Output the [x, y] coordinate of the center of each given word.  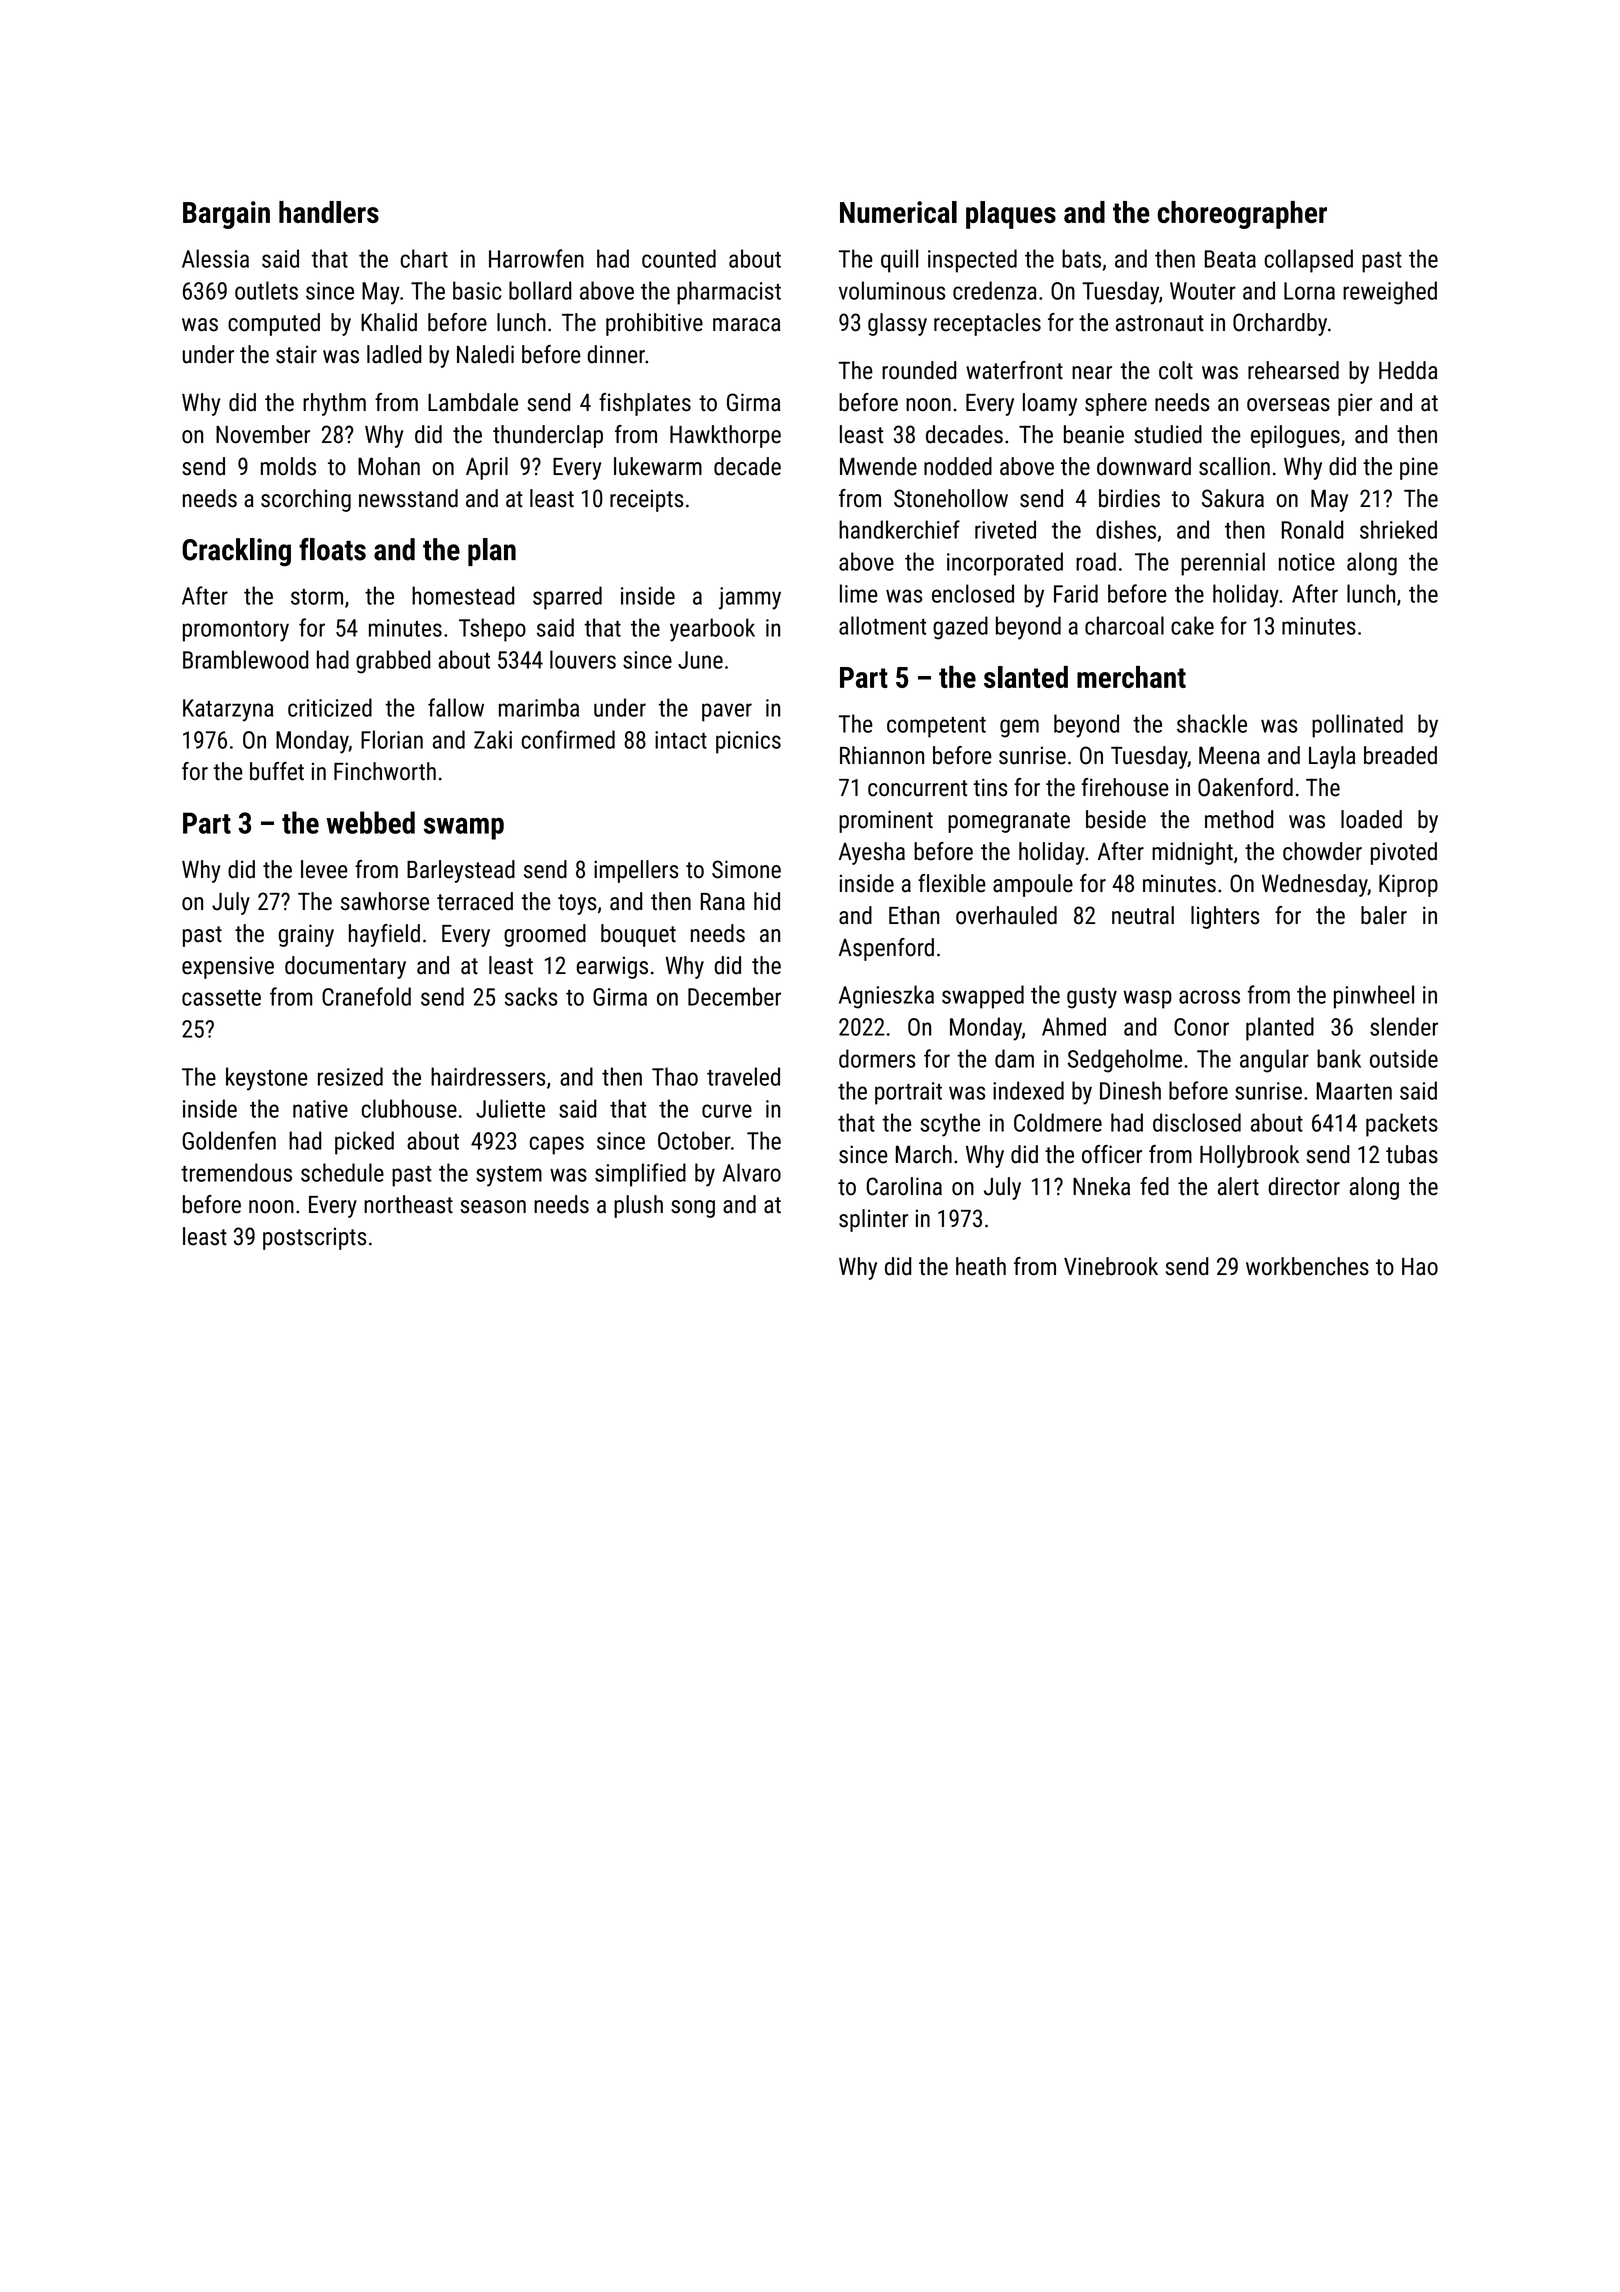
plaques [1011, 215]
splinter [873, 1220]
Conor [1201, 1027]
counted [679, 258]
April [487, 468]
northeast [408, 1204]
